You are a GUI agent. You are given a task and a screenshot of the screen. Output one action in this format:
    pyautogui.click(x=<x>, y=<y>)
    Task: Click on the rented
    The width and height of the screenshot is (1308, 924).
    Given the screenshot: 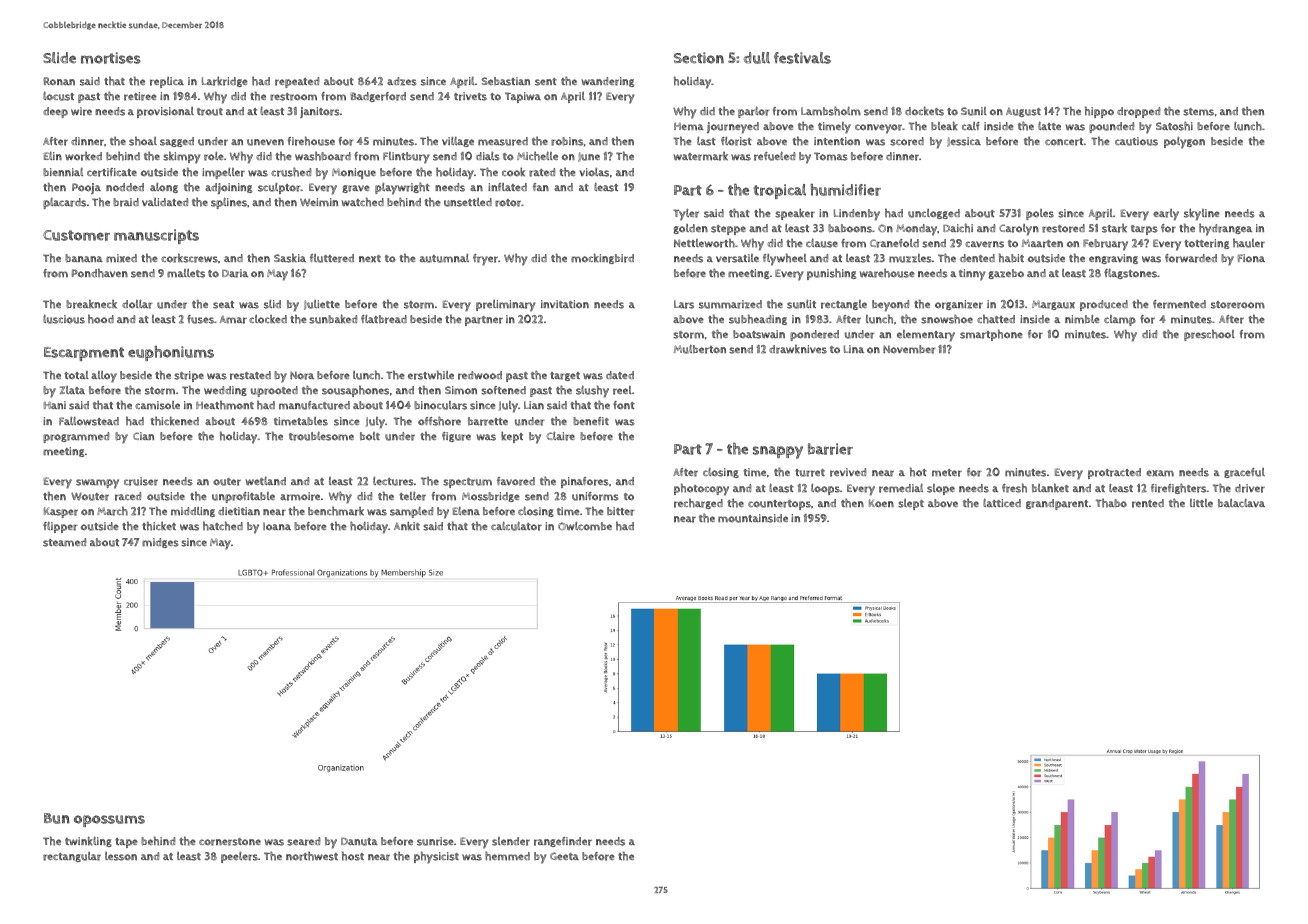 What is the action you would take?
    pyautogui.click(x=1148, y=503)
